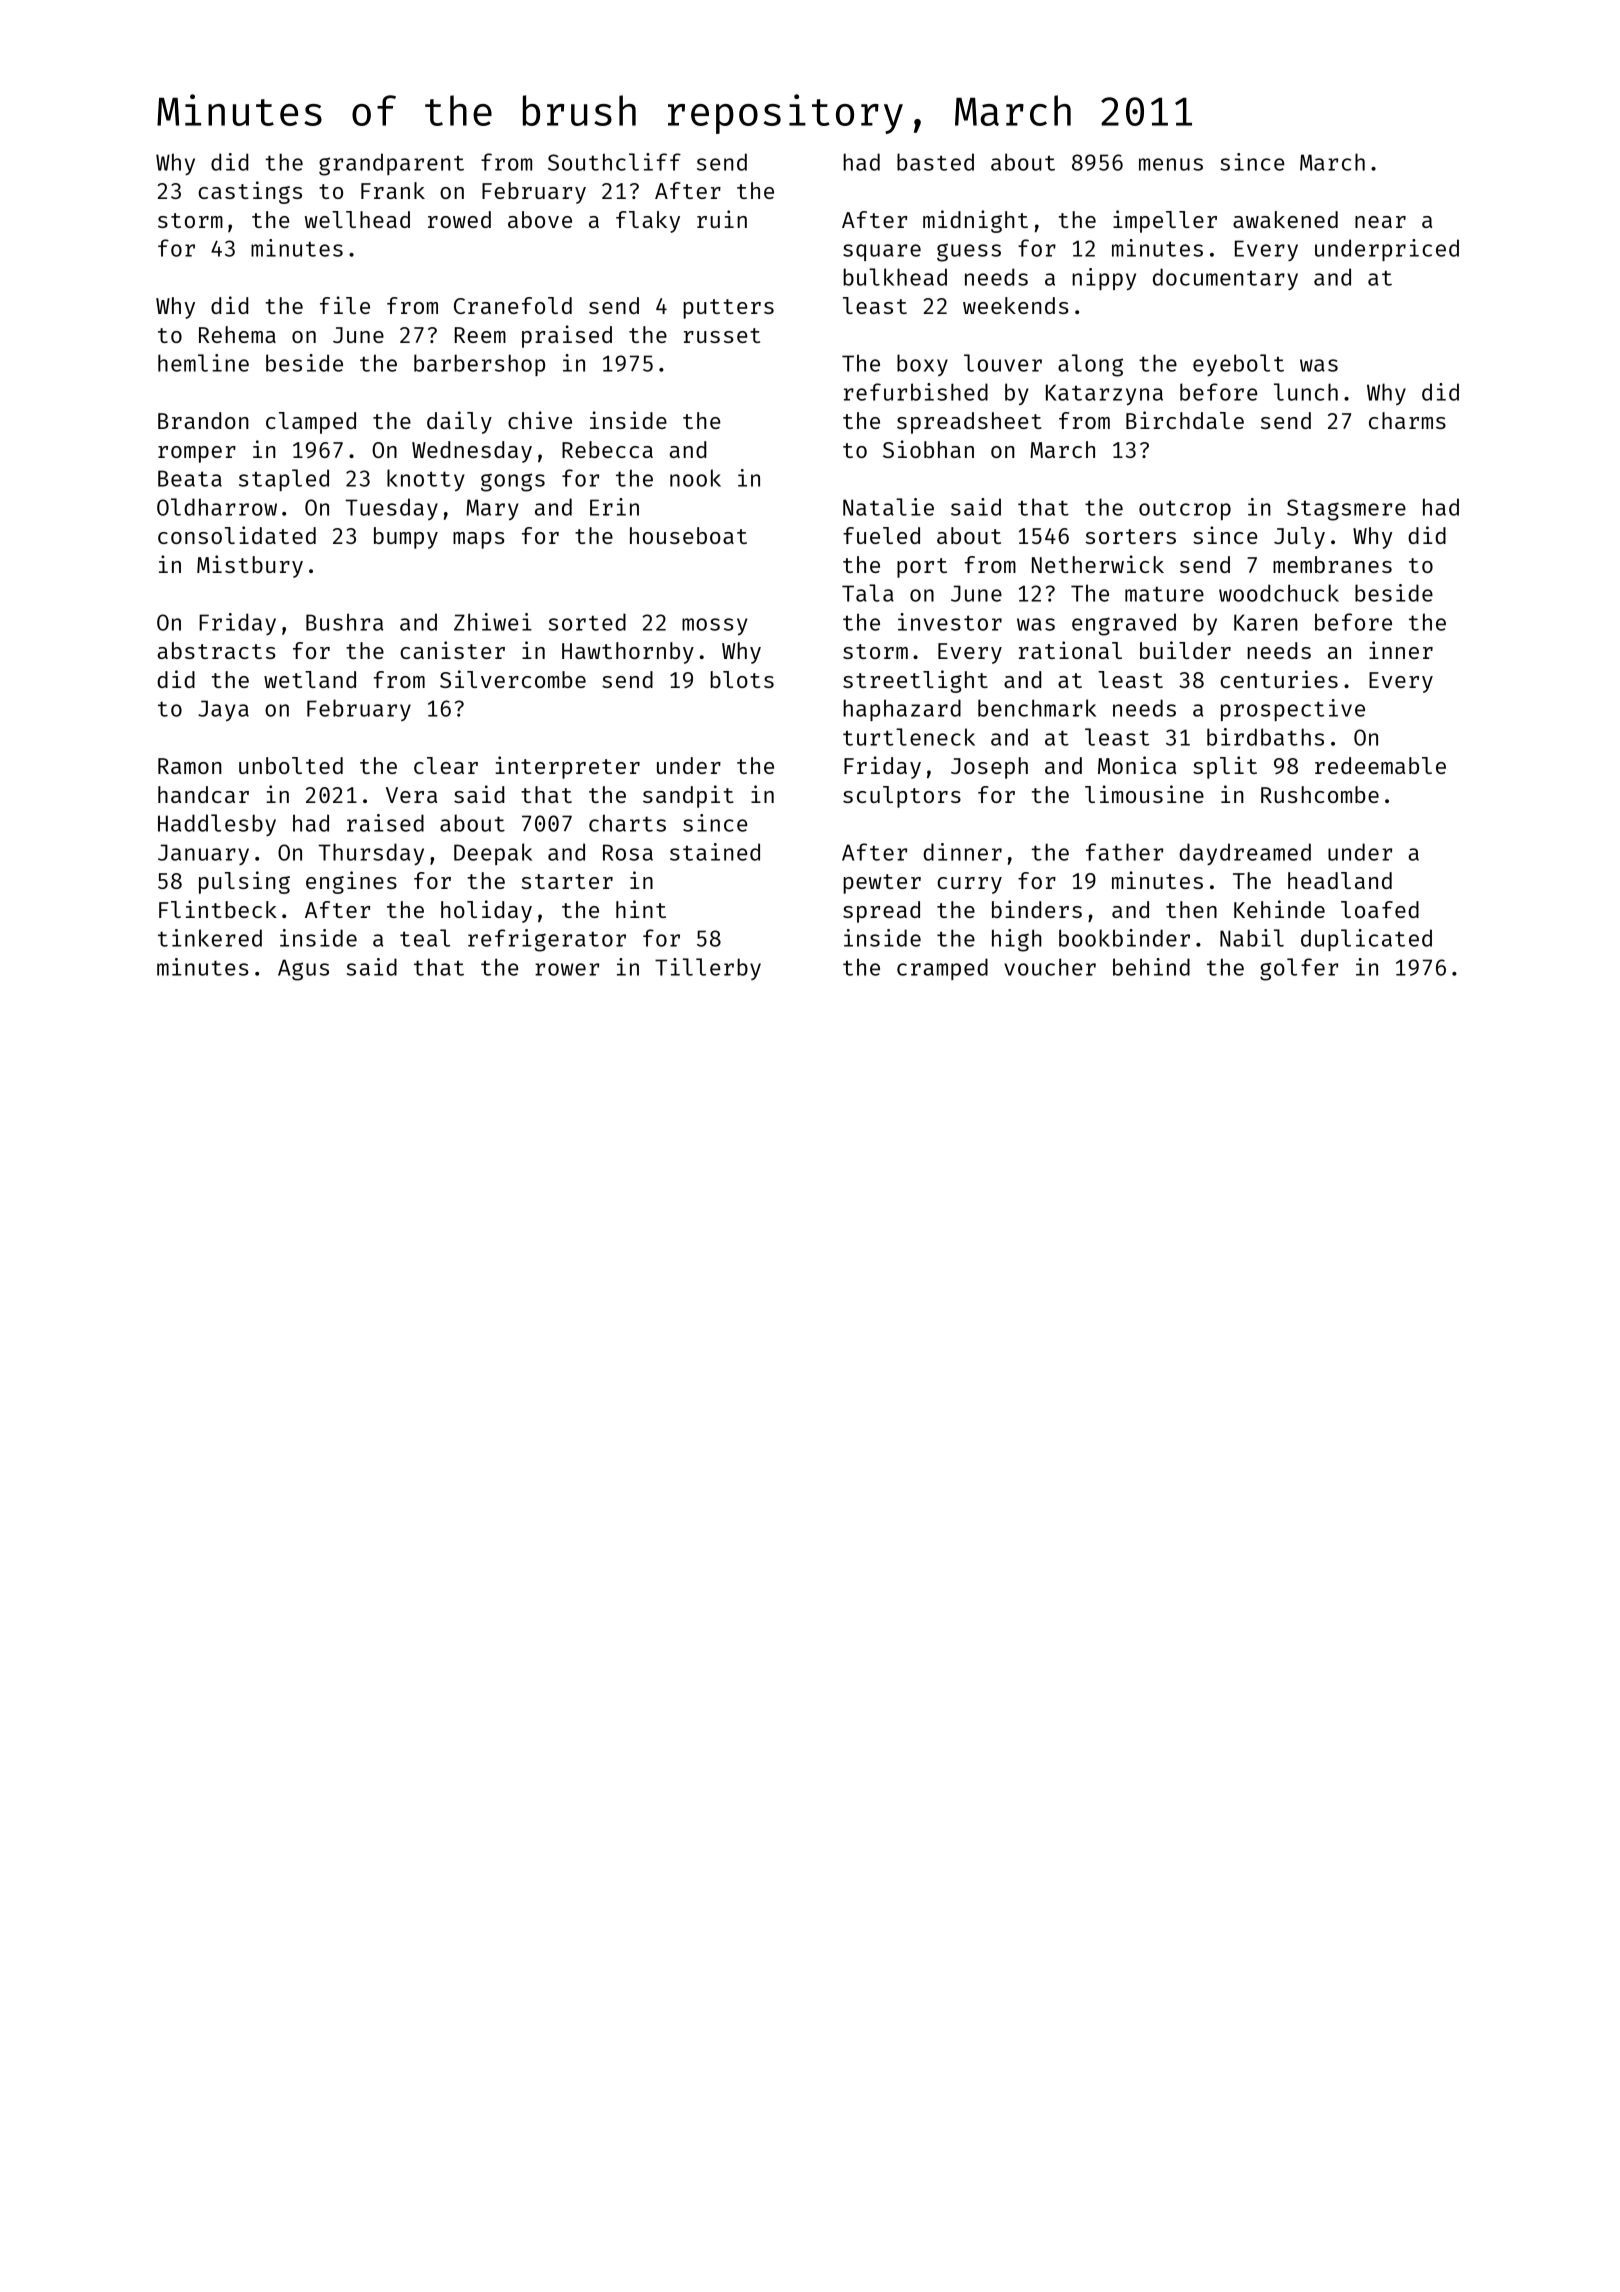 This page has height=2292, width=1620. Describe the element at coordinates (203, 854) in the page. I see `January` at that location.
